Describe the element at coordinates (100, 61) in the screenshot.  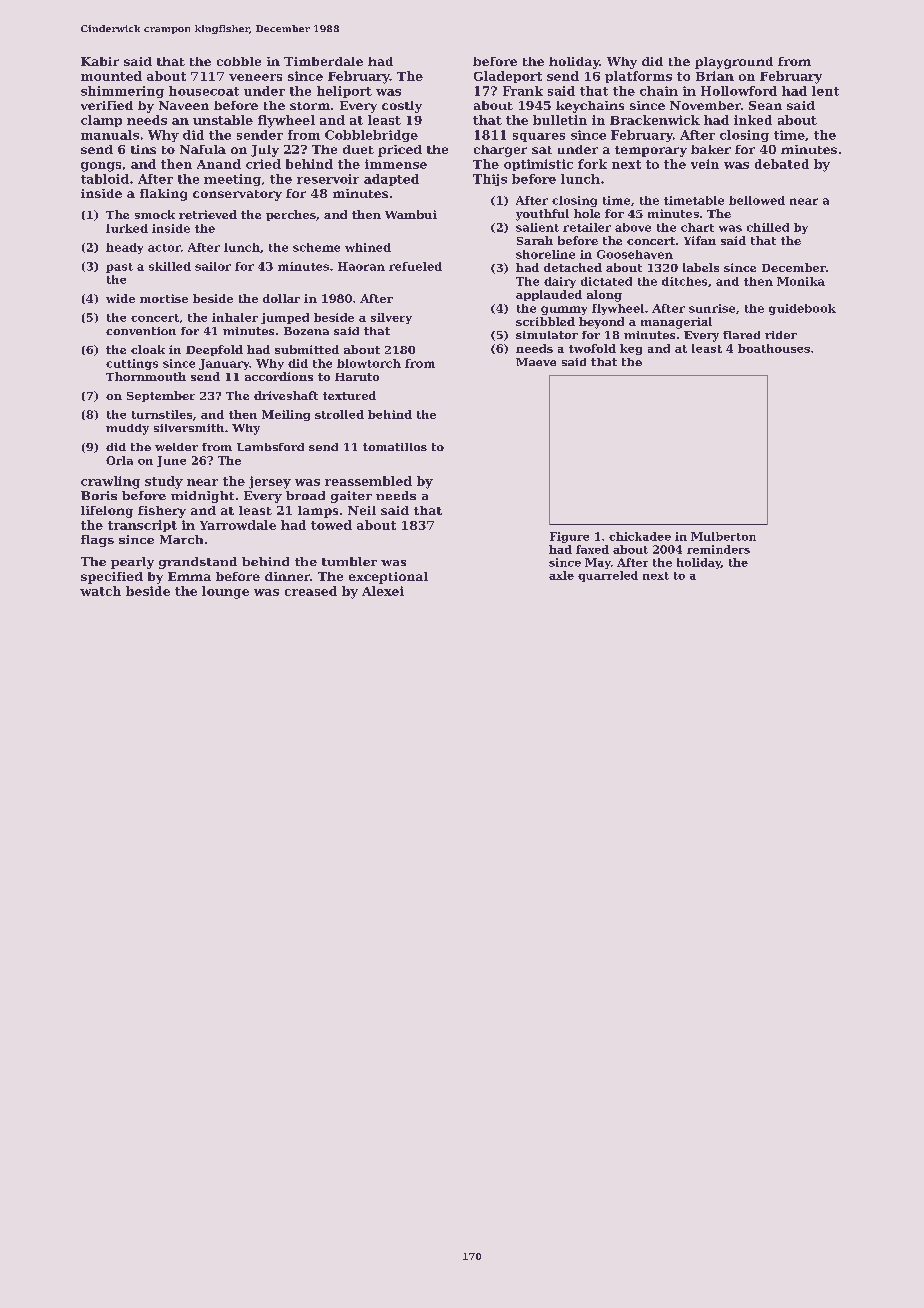
I see `Kabir` at that location.
